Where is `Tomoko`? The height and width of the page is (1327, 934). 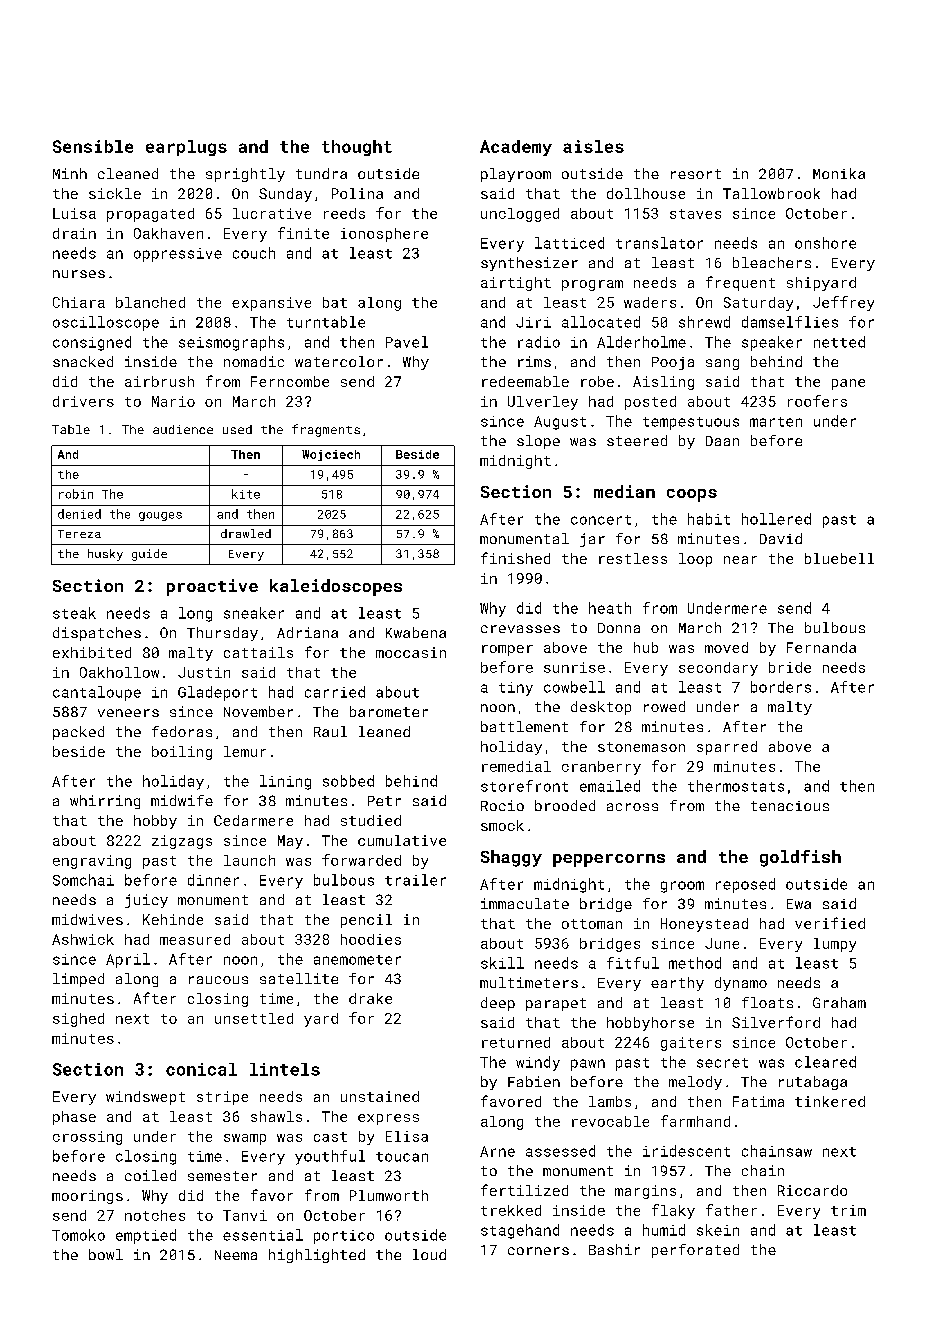
Tomoko is located at coordinates (78, 1235).
